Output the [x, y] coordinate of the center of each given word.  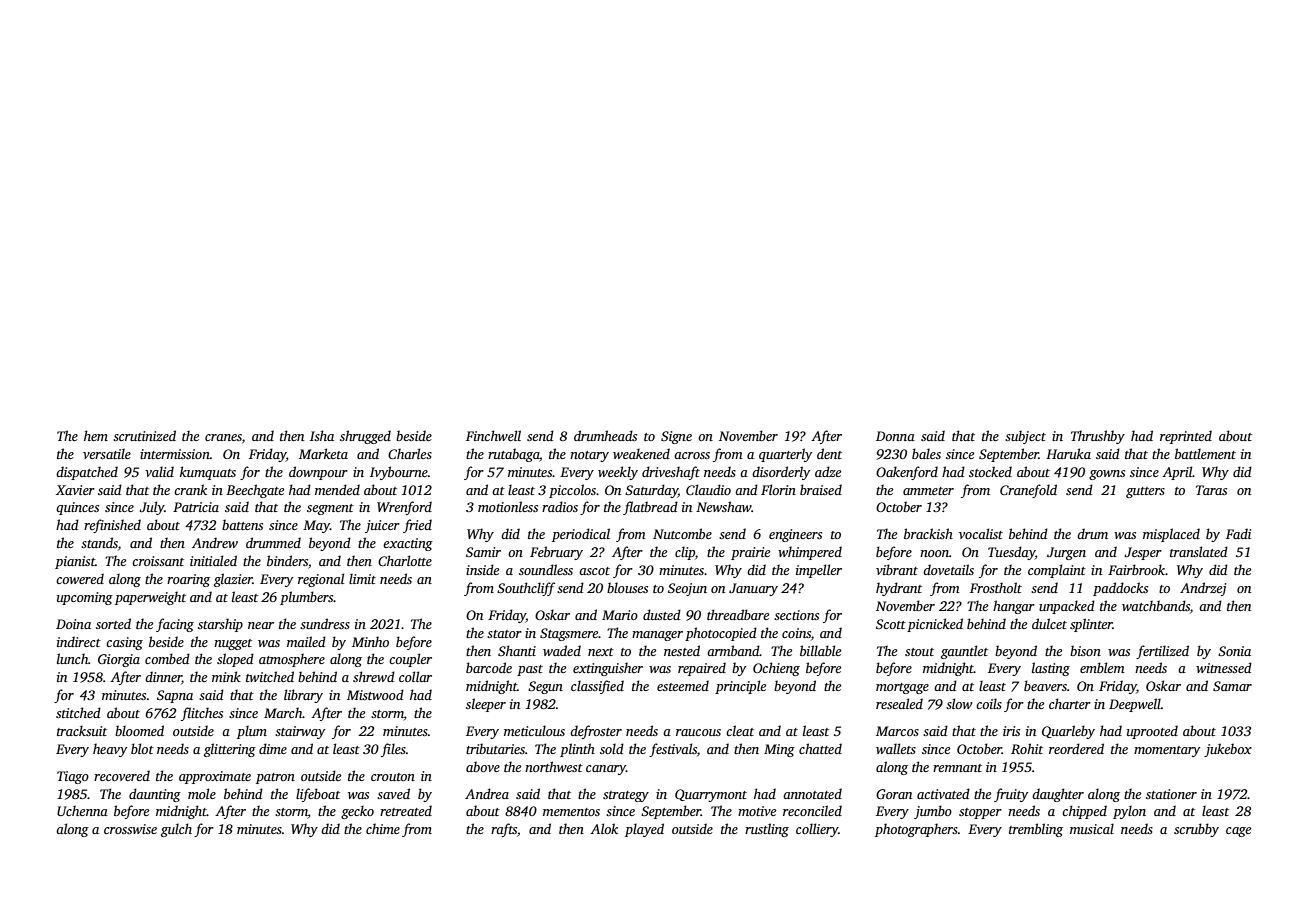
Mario [620, 615]
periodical [581, 535]
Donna [895, 436]
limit [362, 578]
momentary [1167, 751]
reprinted [1186, 437]
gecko [357, 812]
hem [96, 435]
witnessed [1224, 667]
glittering [230, 750]
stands [99, 542]
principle [740, 687]
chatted [820, 748]
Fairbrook [1136, 569]
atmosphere [292, 660]
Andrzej [1203, 589]
